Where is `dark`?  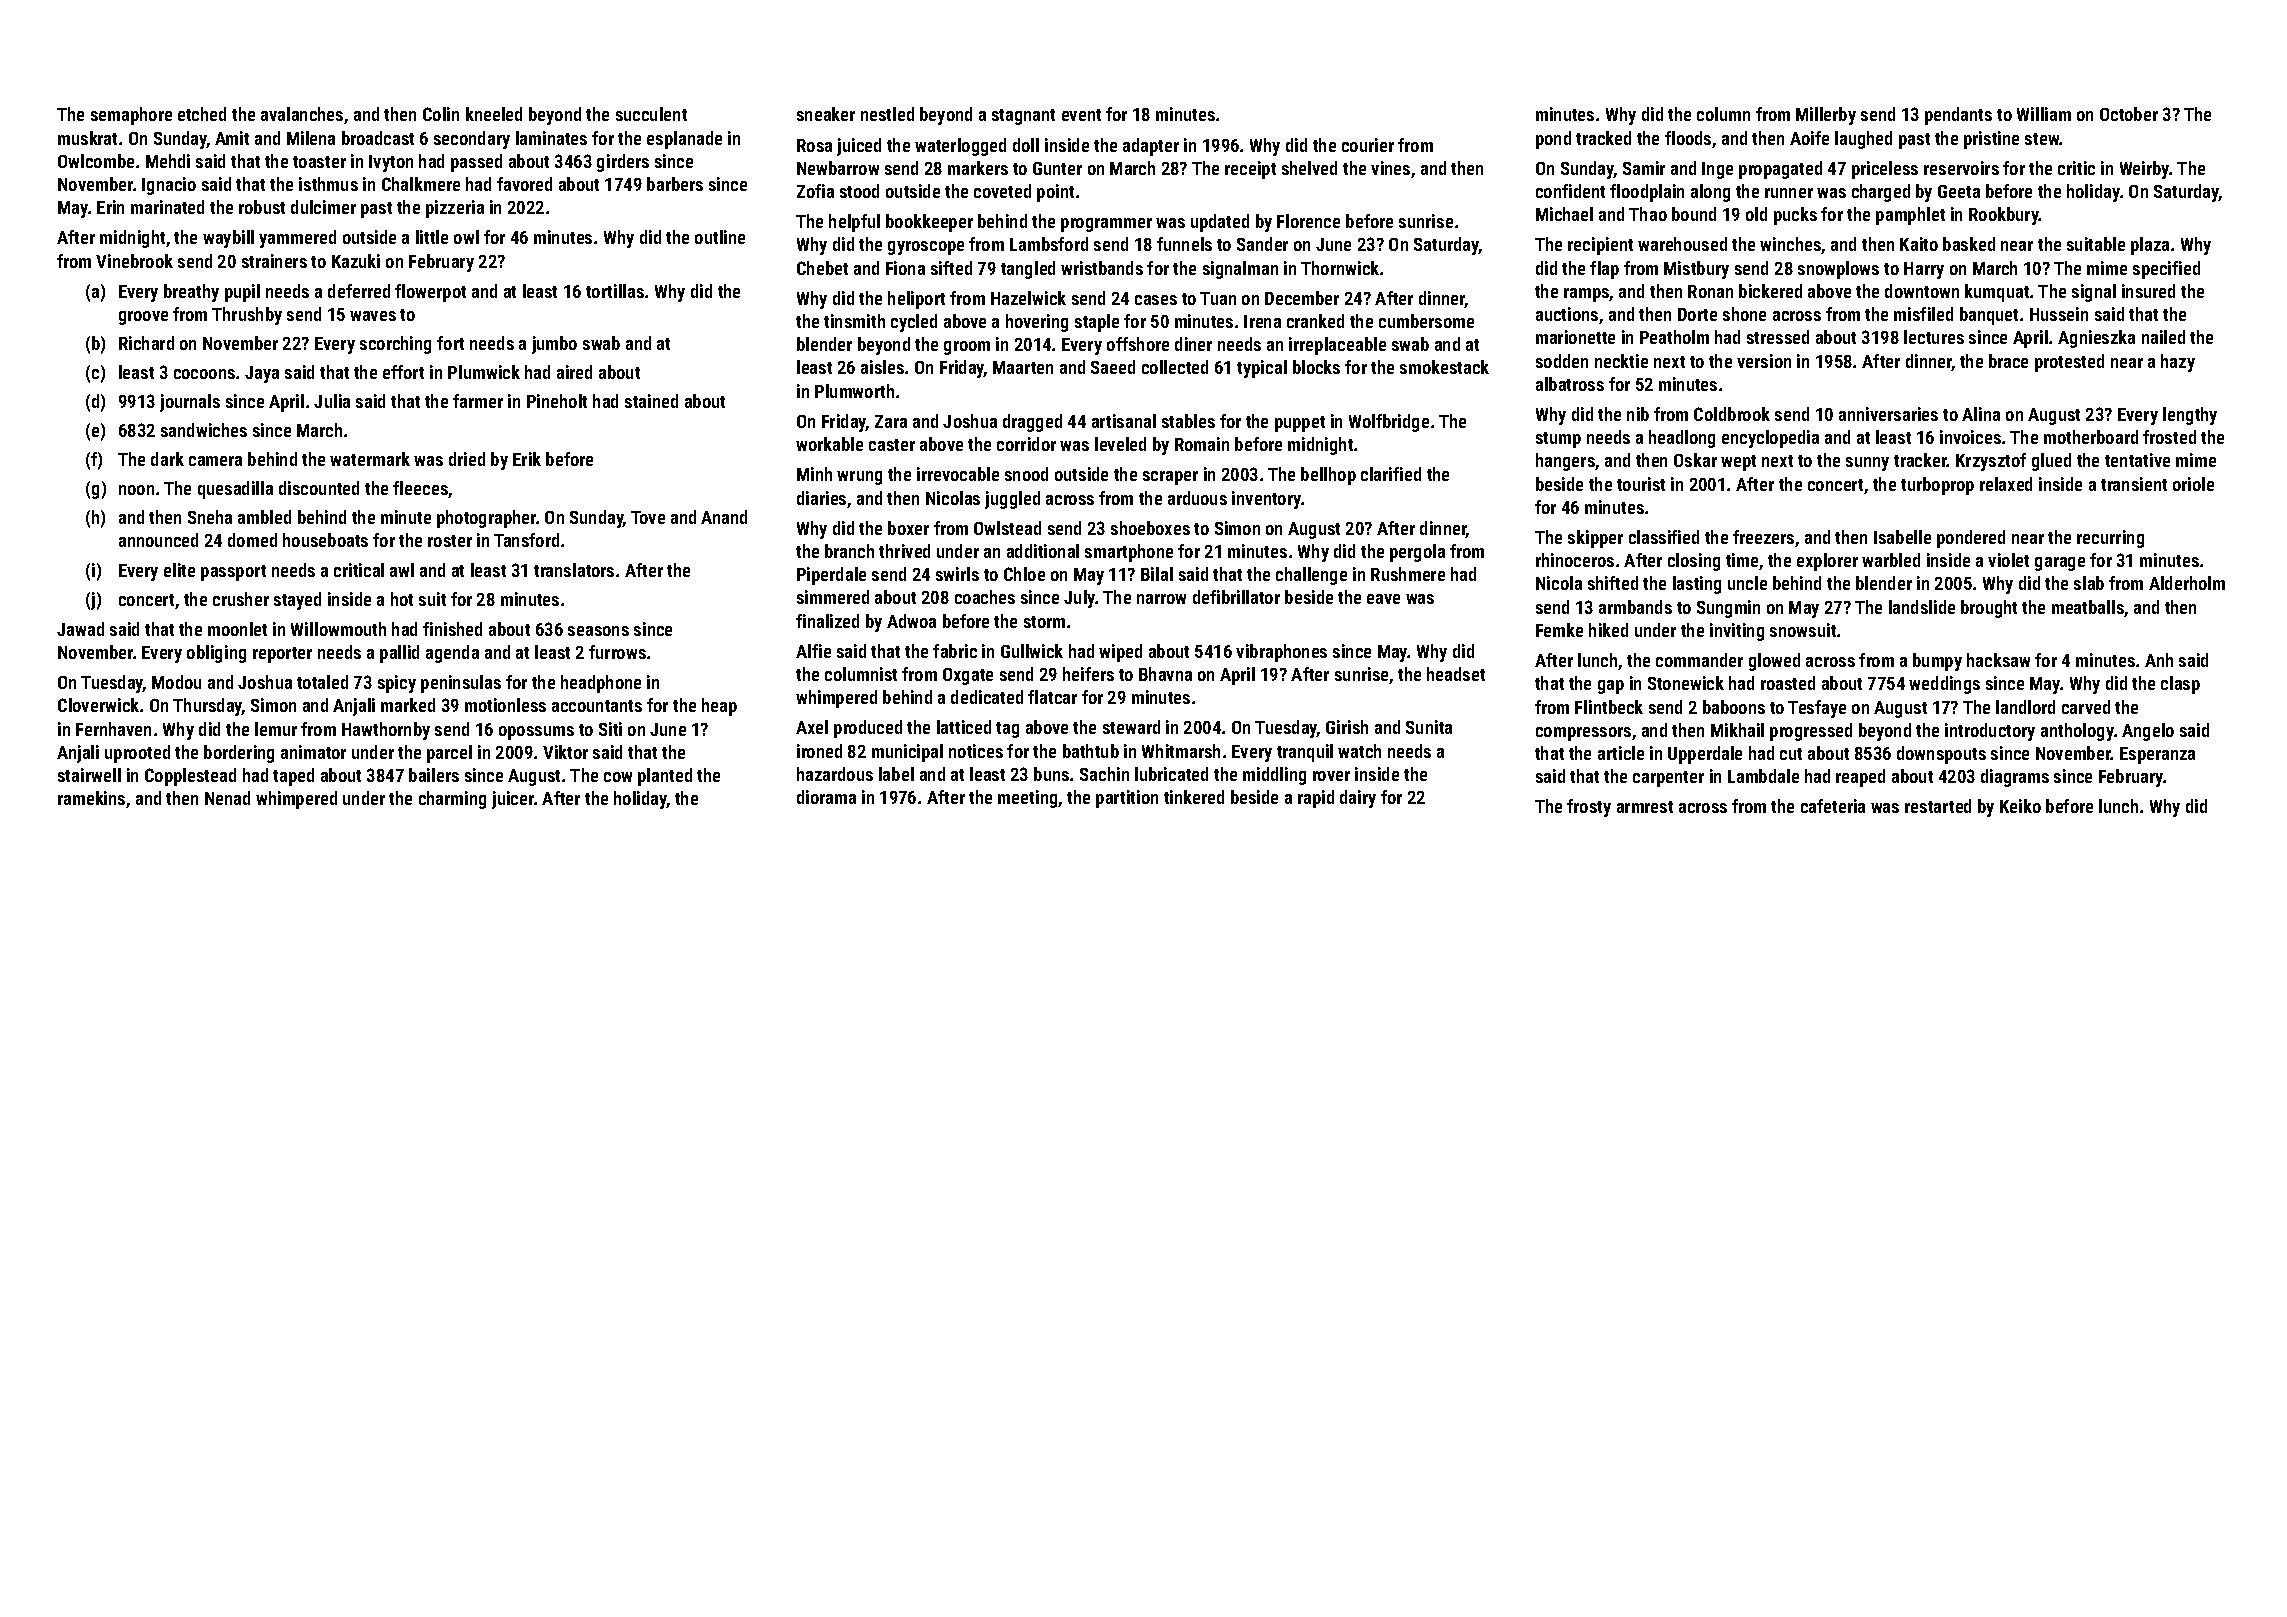 dark is located at coordinates (167, 459).
